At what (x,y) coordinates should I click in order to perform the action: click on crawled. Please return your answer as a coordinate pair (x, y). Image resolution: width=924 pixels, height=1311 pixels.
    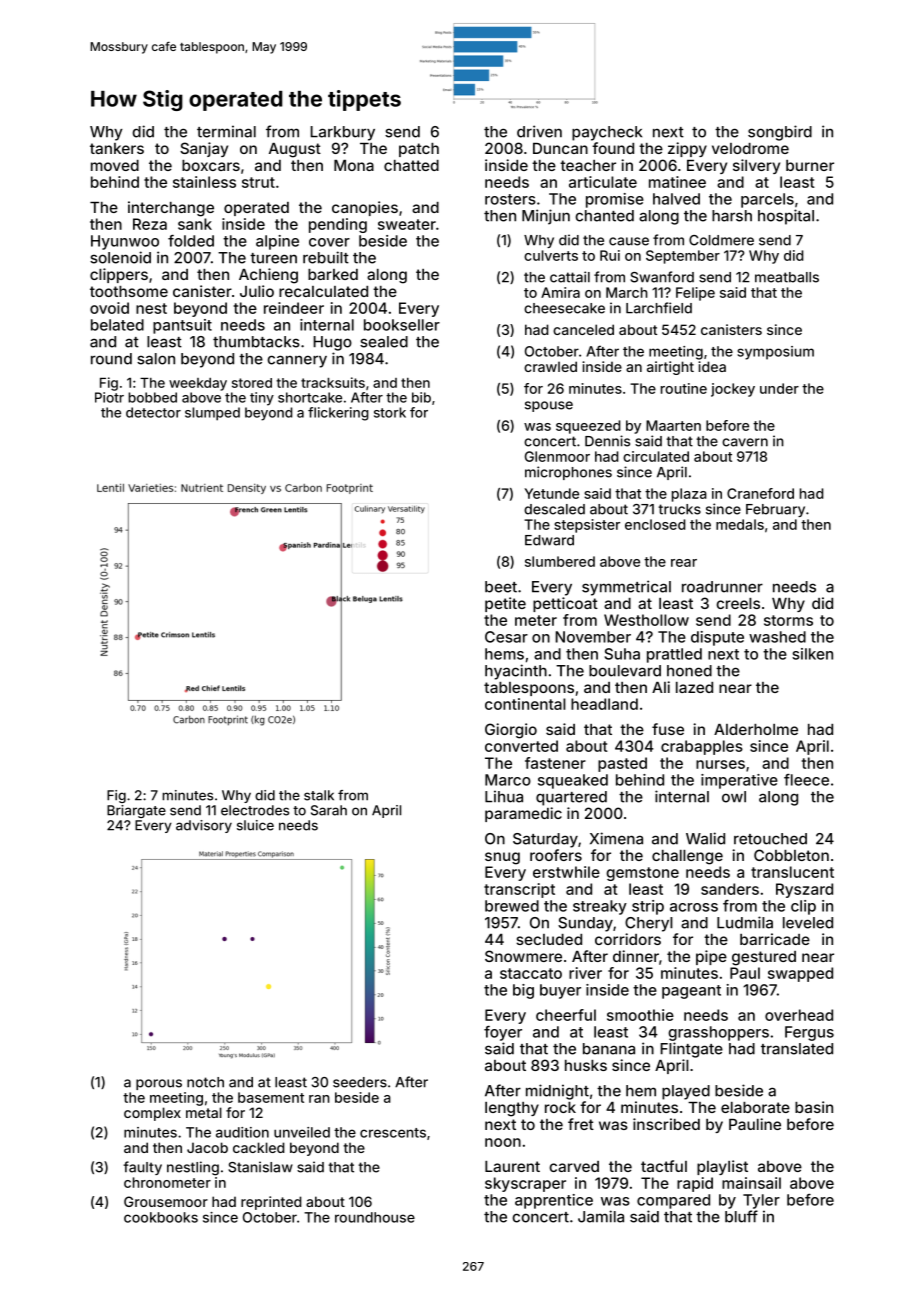
    Looking at the image, I should click on (550, 366).
